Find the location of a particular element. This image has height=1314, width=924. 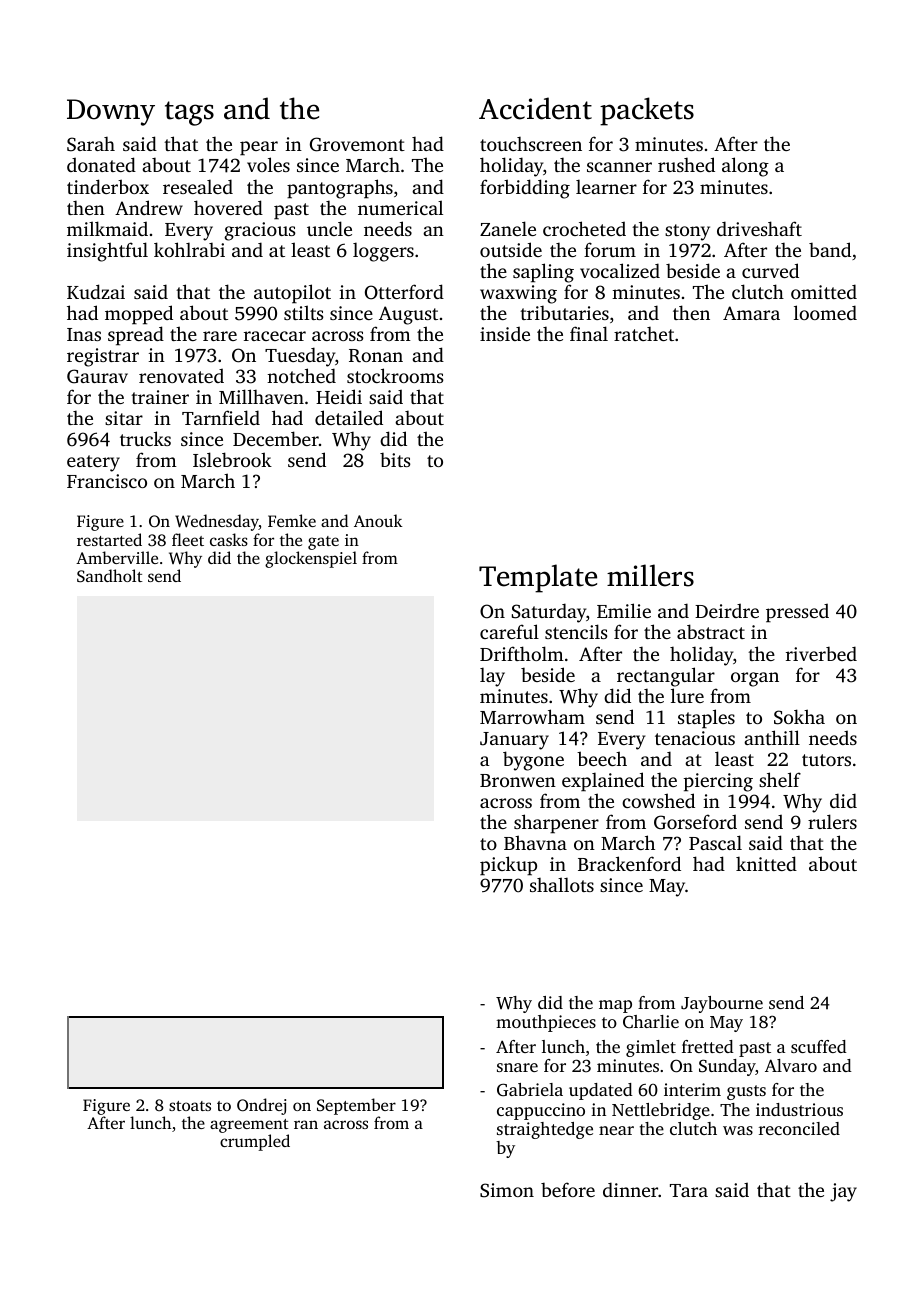

riverbed is located at coordinates (821, 653).
